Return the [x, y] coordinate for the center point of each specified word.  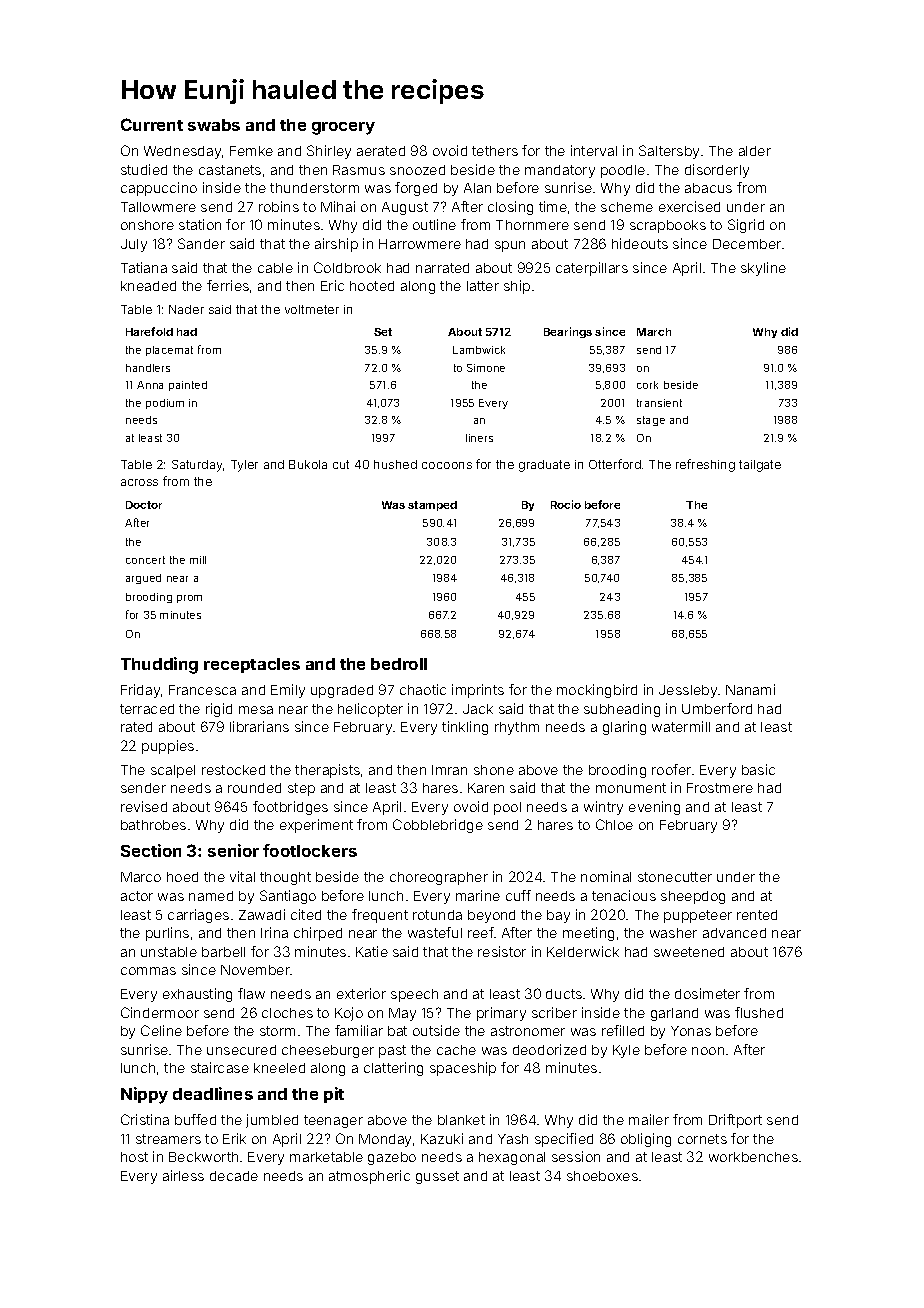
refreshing [705, 465]
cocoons [447, 465]
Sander [201, 243]
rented [757, 915]
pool [507, 808]
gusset [437, 1177]
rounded [254, 788]
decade [234, 1176]
